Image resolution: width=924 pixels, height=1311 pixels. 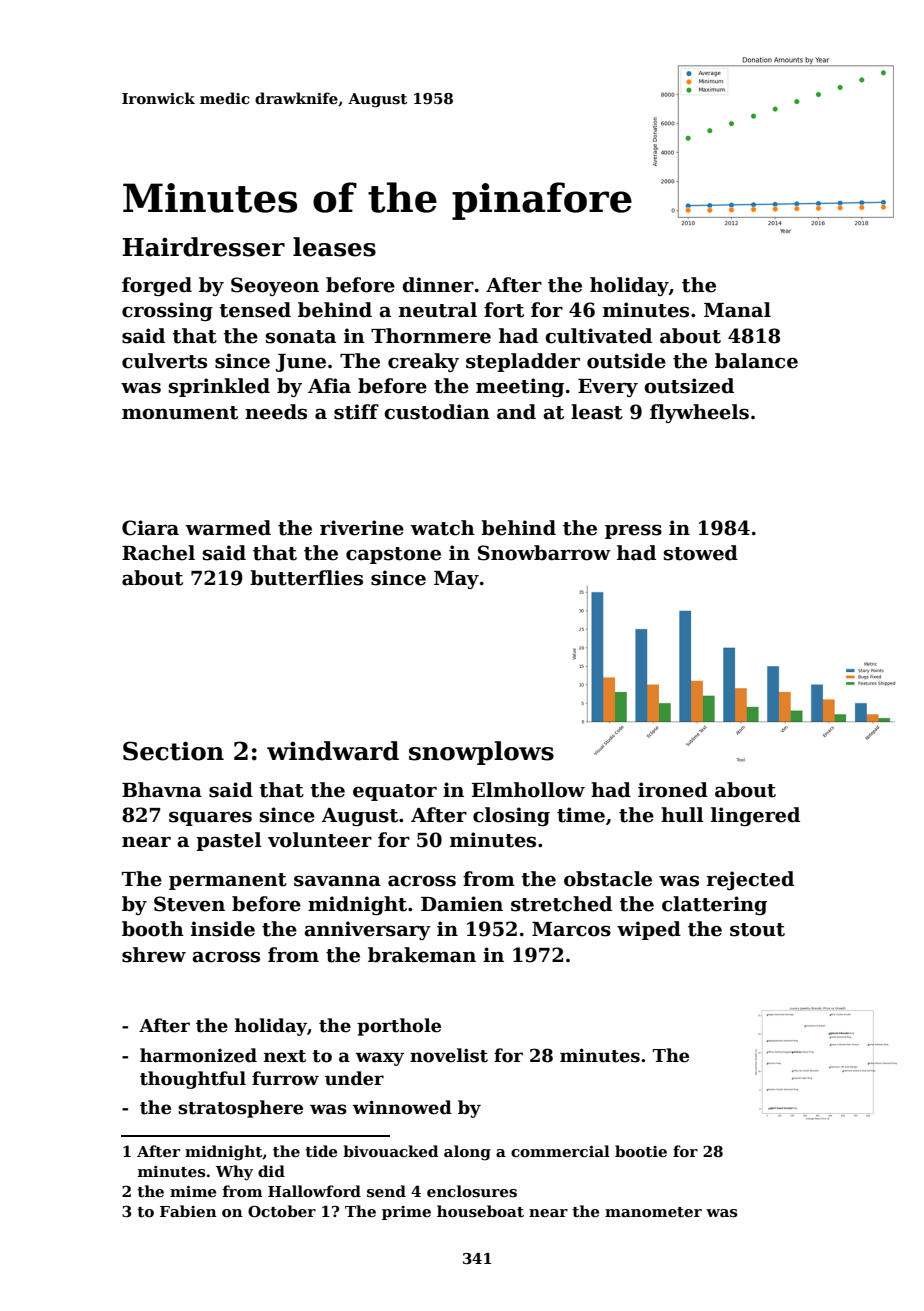 I want to click on Section, so click(x=173, y=751).
